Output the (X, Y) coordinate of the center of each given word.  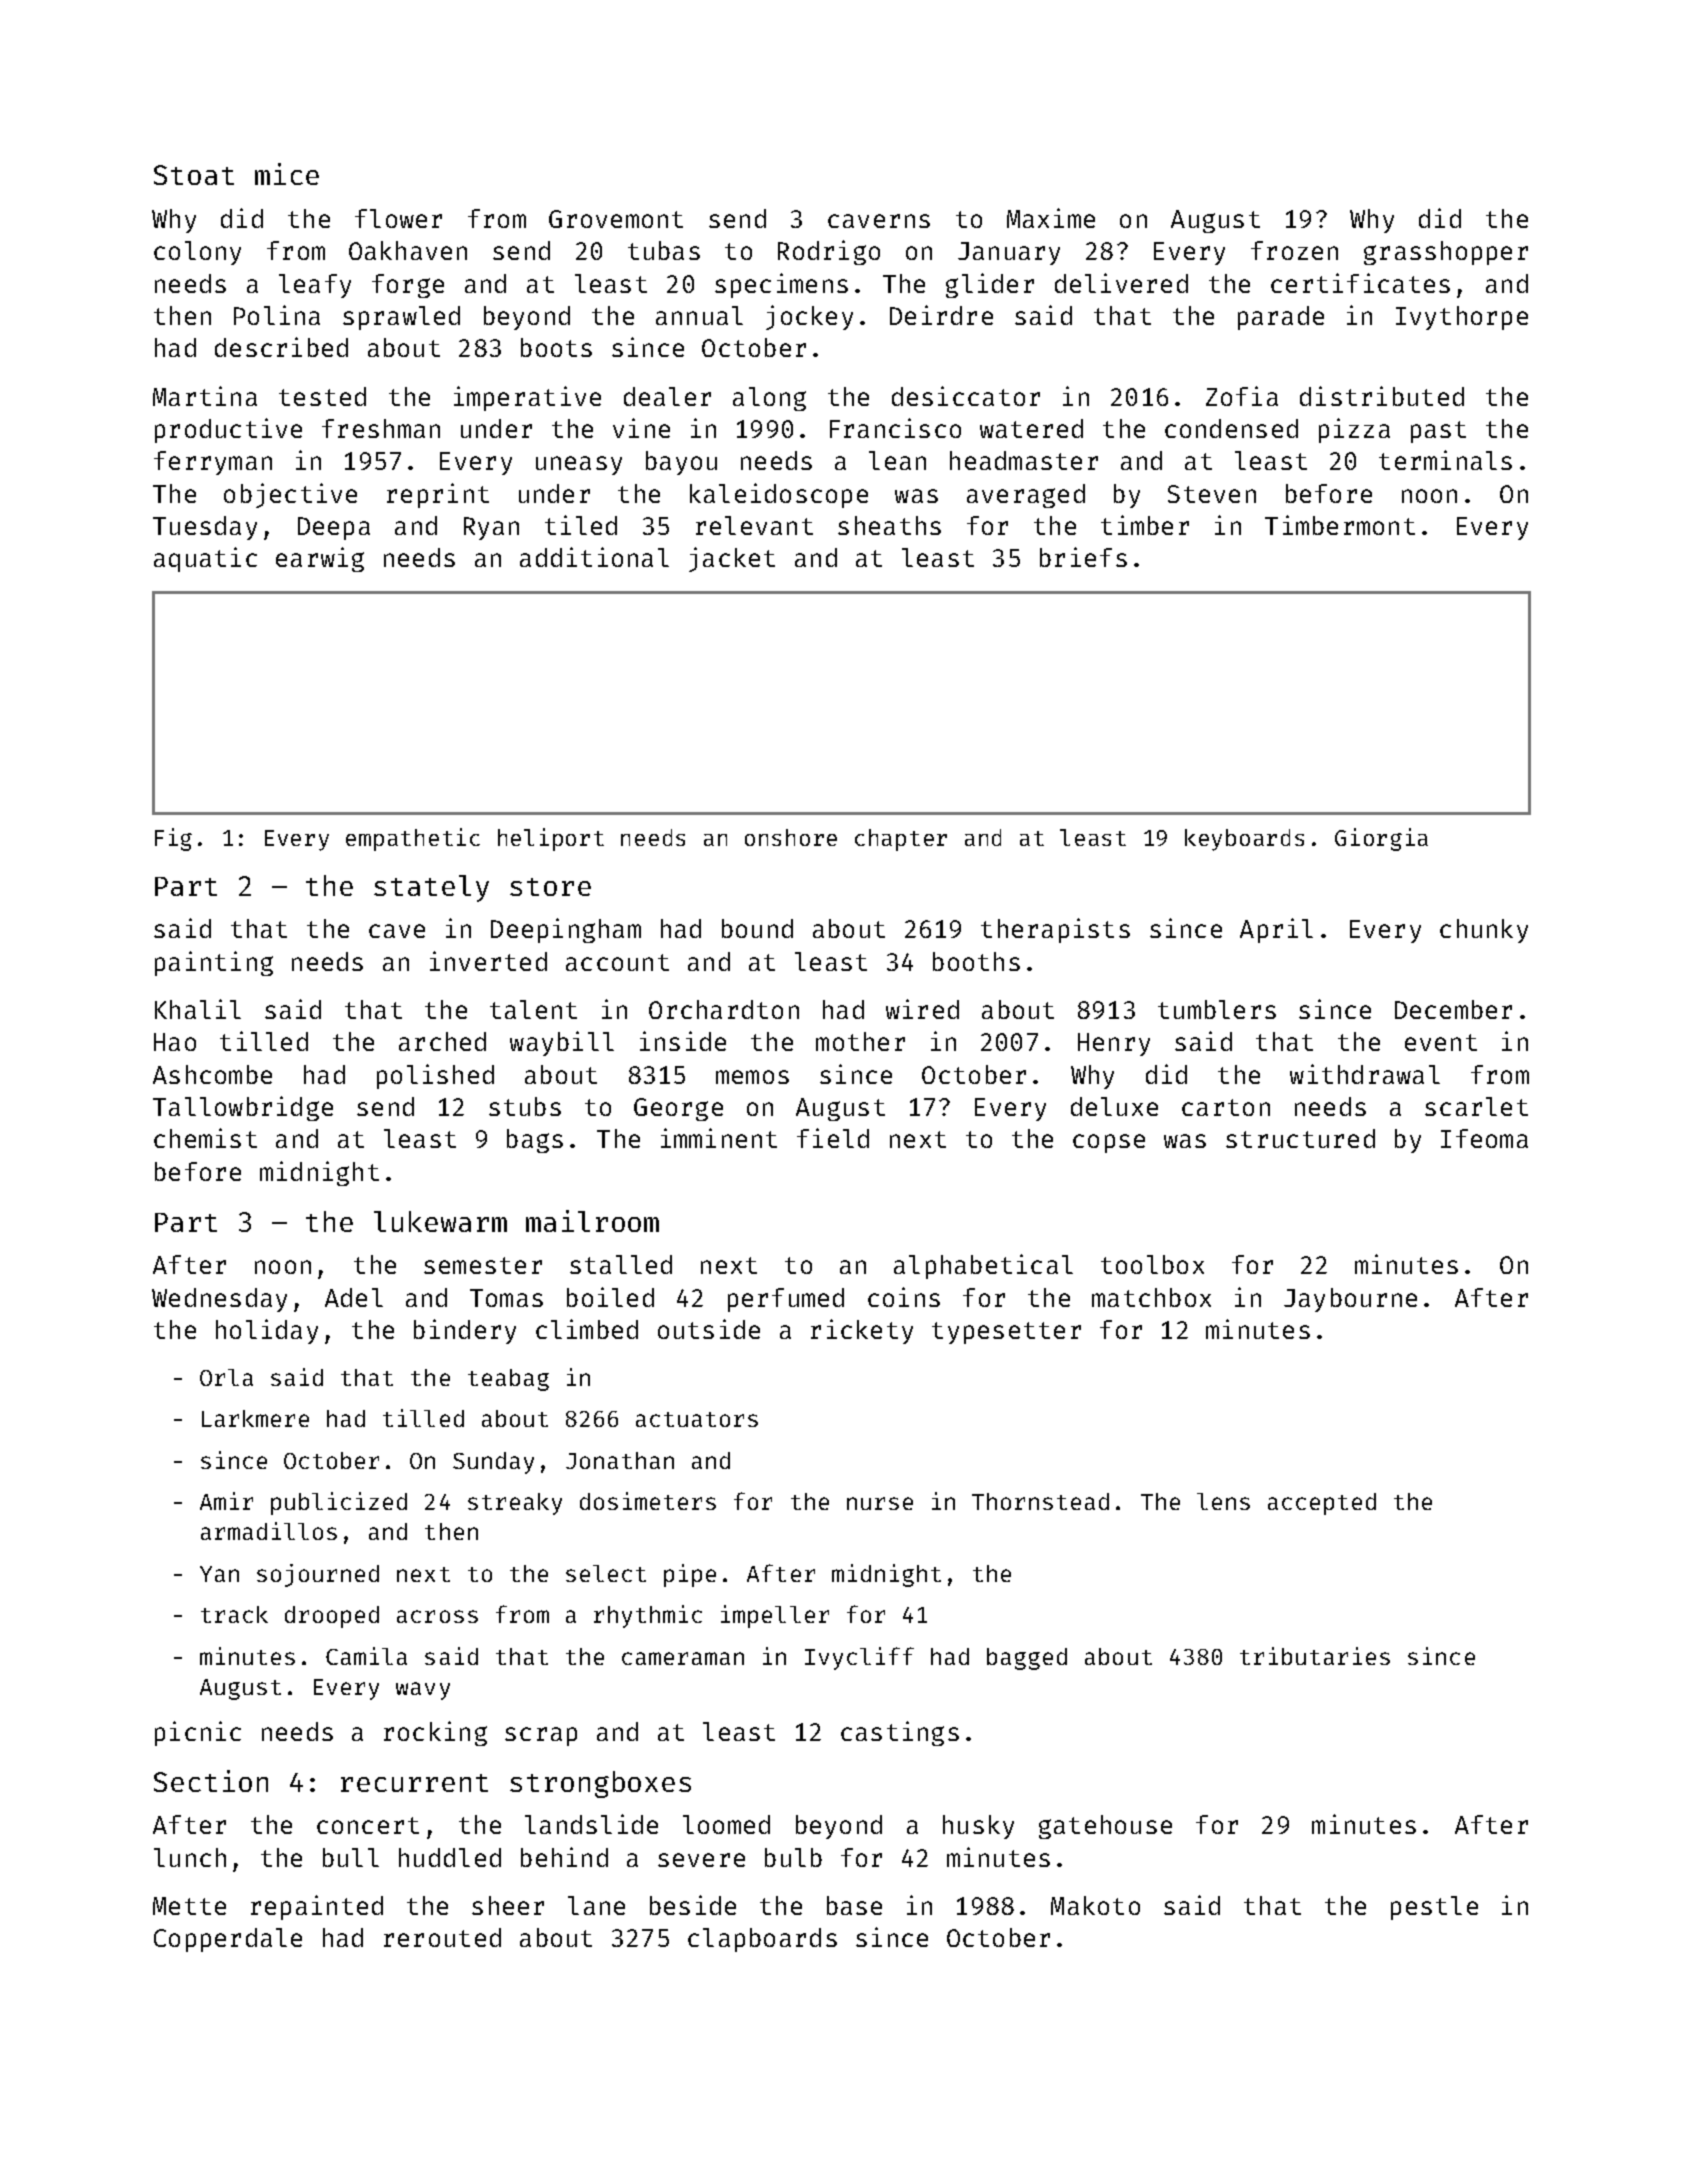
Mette (189, 1906)
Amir (226, 1501)
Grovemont (616, 219)
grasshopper (1446, 253)
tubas (664, 250)
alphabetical (983, 1266)
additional (594, 557)
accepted (1322, 1504)
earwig (320, 559)
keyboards (1244, 840)
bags (535, 1141)
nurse (880, 1503)
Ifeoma (1484, 1138)
